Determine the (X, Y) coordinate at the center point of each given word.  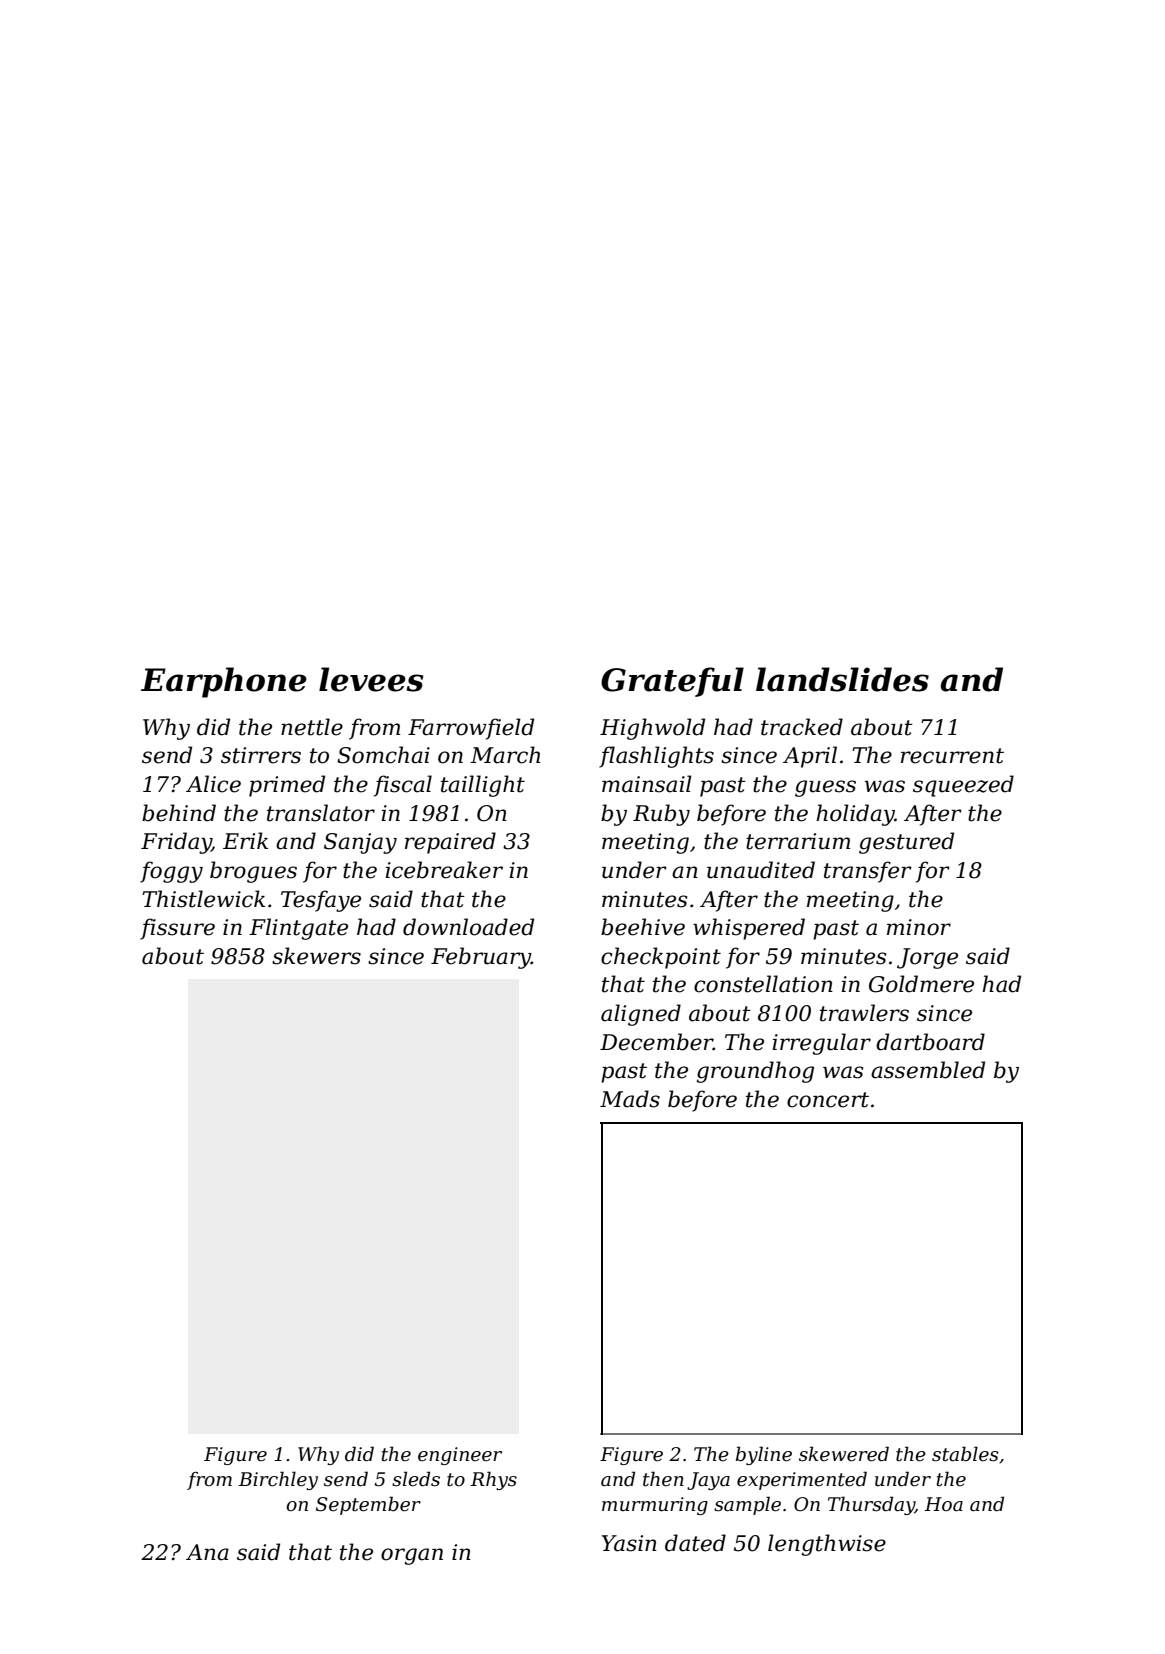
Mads (630, 1099)
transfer (868, 872)
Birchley (278, 1480)
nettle (312, 727)
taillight (483, 786)
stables (965, 1454)
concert (828, 1100)
